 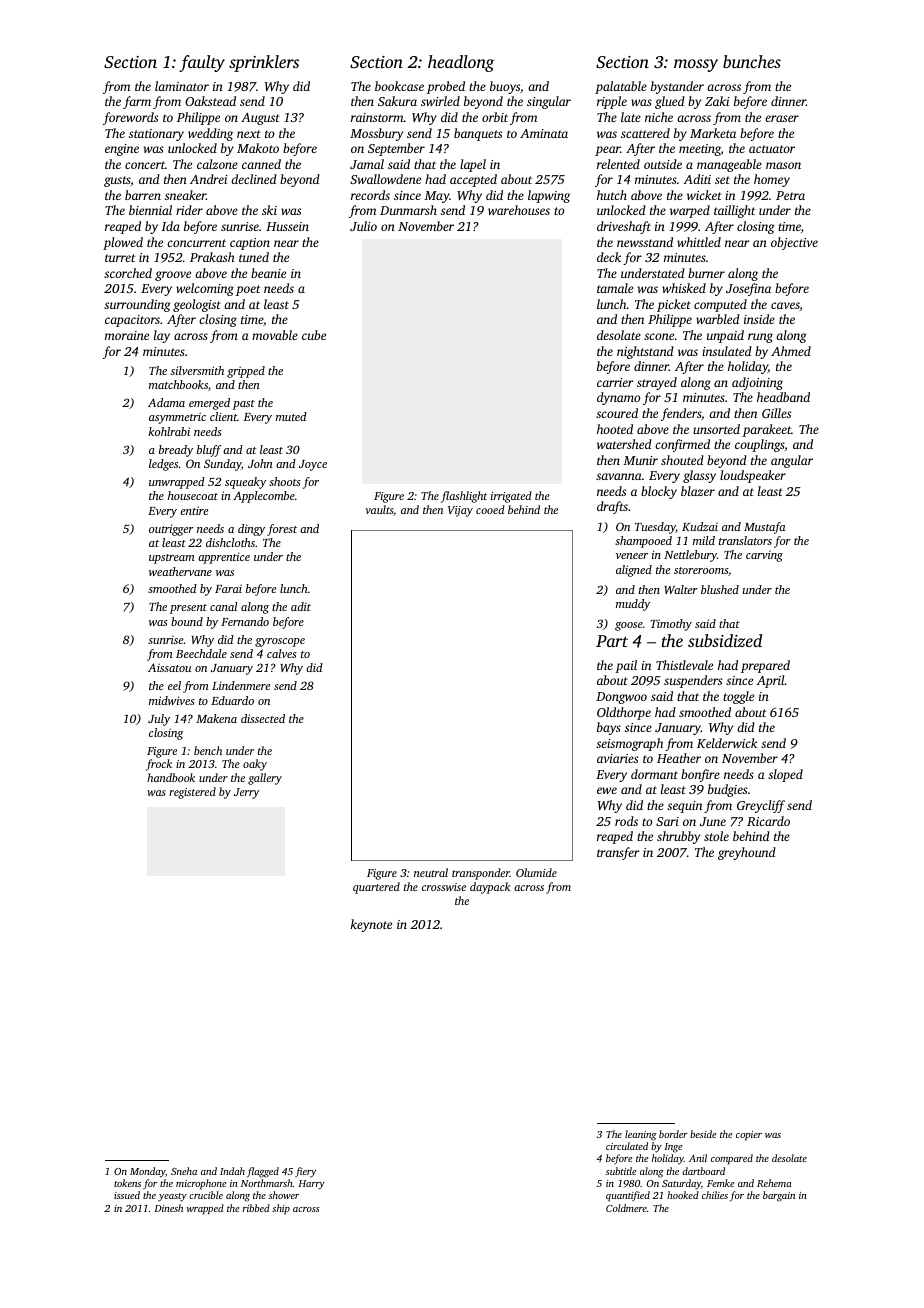 What do you see at coordinates (216, 718) in the screenshot?
I see `Makena` at bounding box center [216, 718].
